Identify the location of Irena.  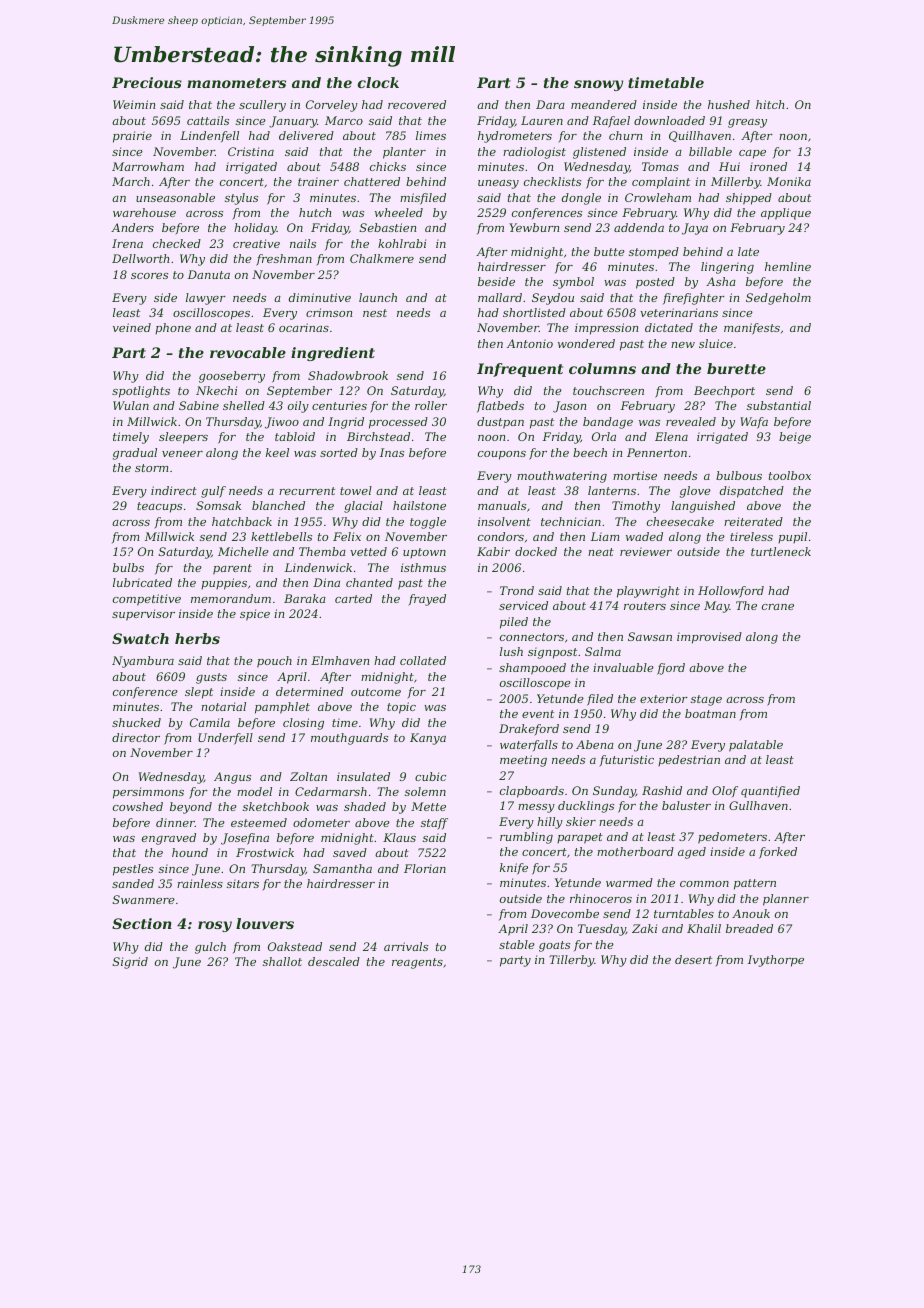
(127, 243).
